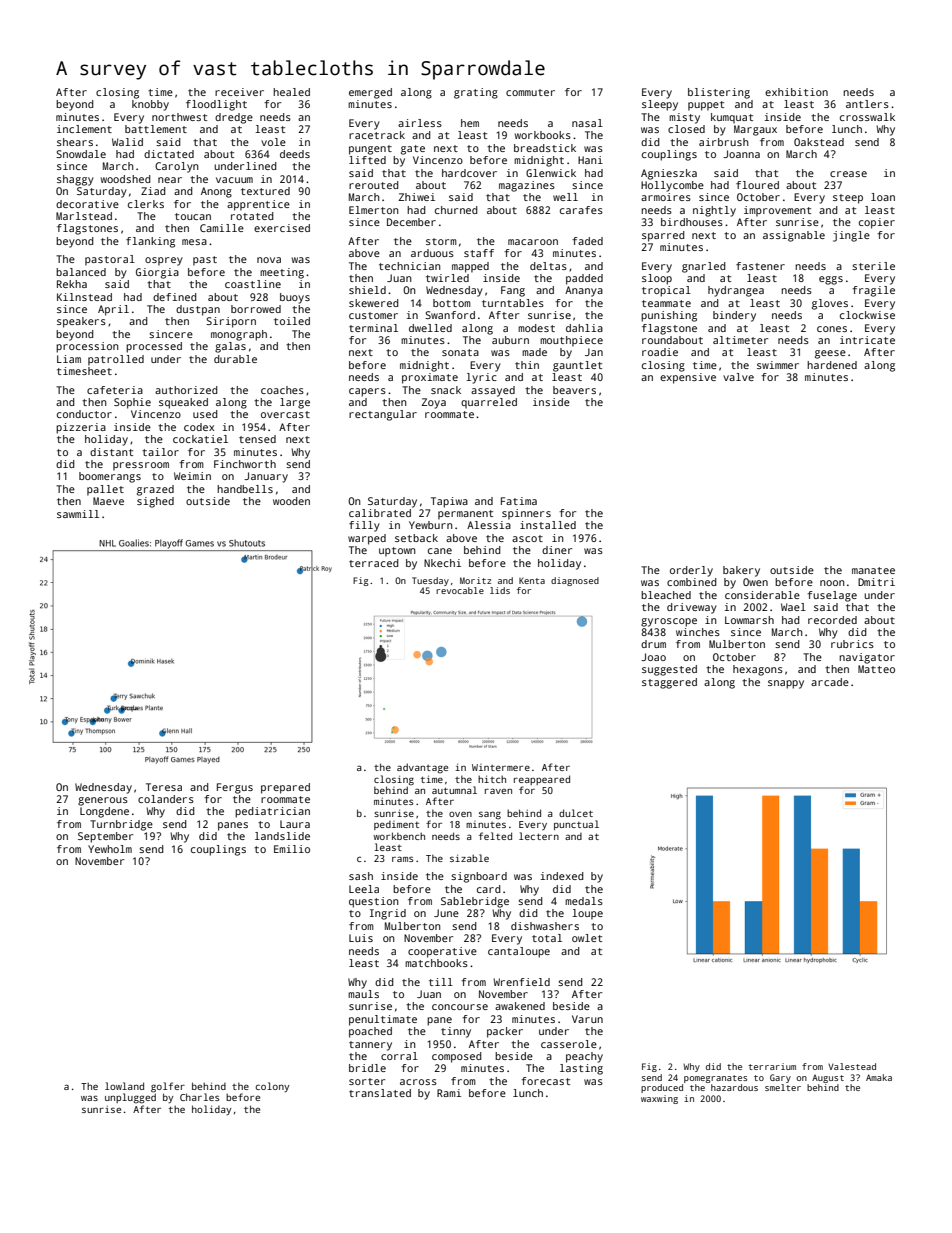  Describe the element at coordinates (441, 241) in the screenshot. I see `storm` at that location.
